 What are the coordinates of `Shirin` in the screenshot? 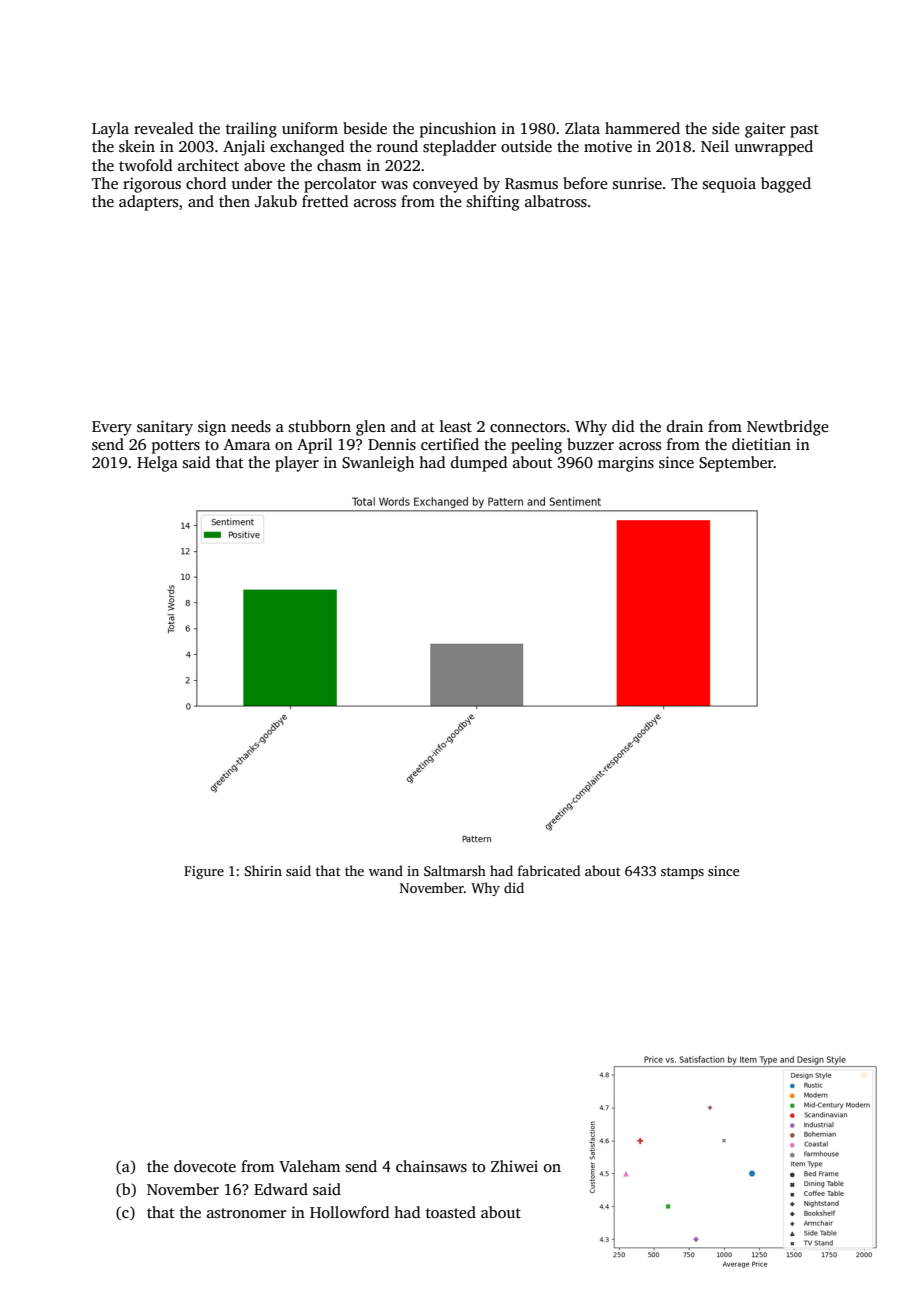 It's located at (263, 870).
